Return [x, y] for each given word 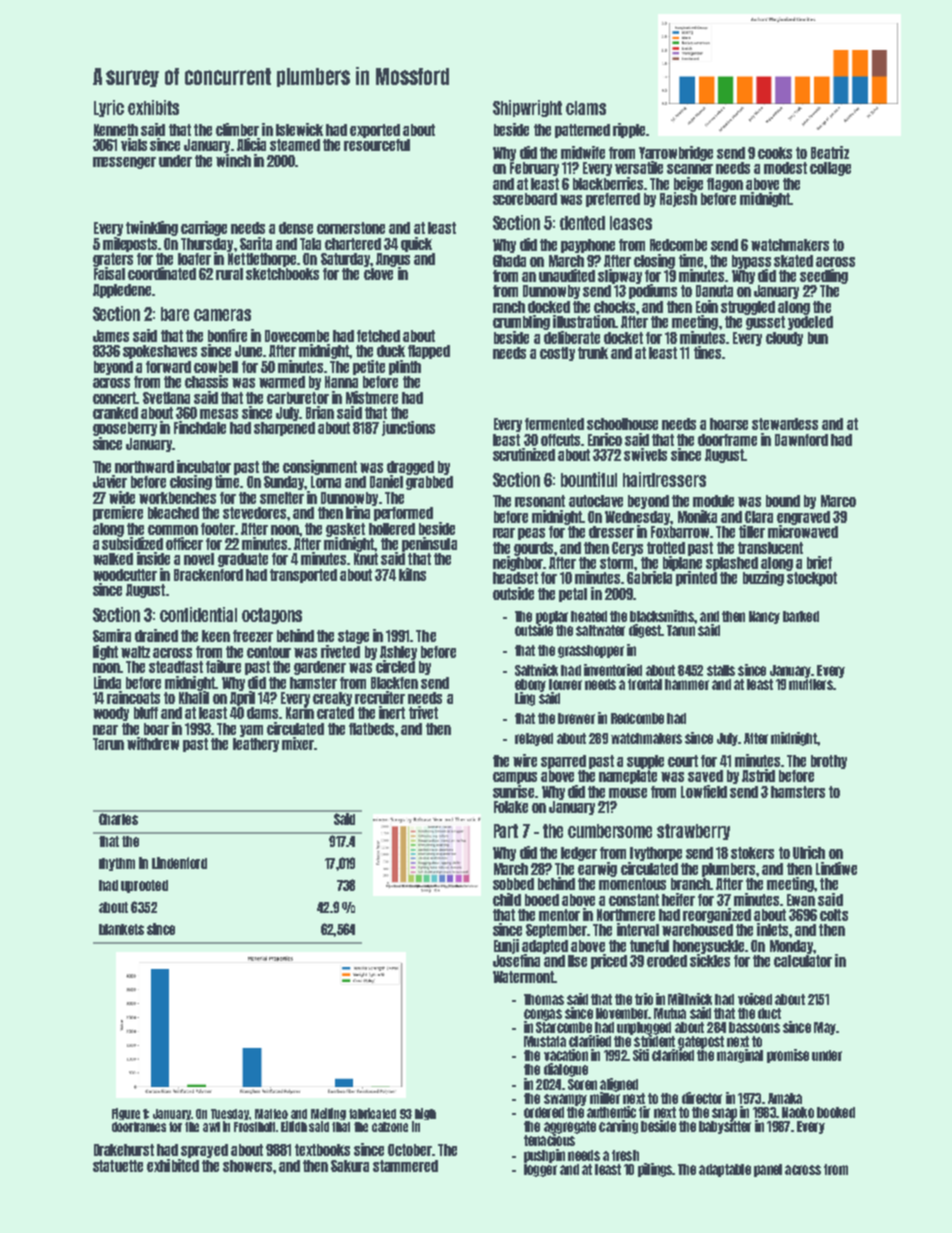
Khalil [194, 697]
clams [586, 108]
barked [801, 616]
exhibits [153, 107]
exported [375, 131]
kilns [412, 574]
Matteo [271, 1114]
